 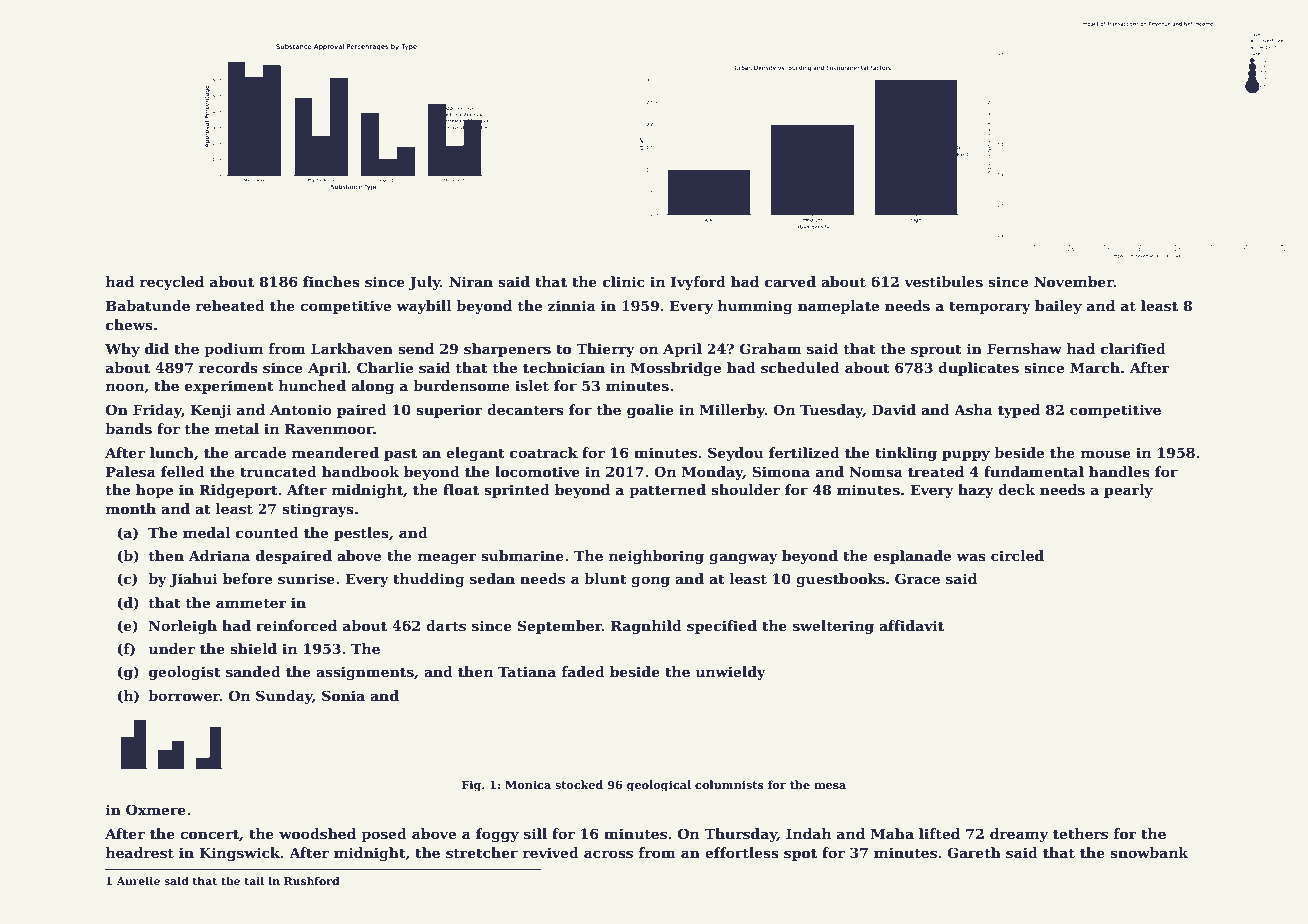 I want to click on circled, so click(x=1017, y=555).
